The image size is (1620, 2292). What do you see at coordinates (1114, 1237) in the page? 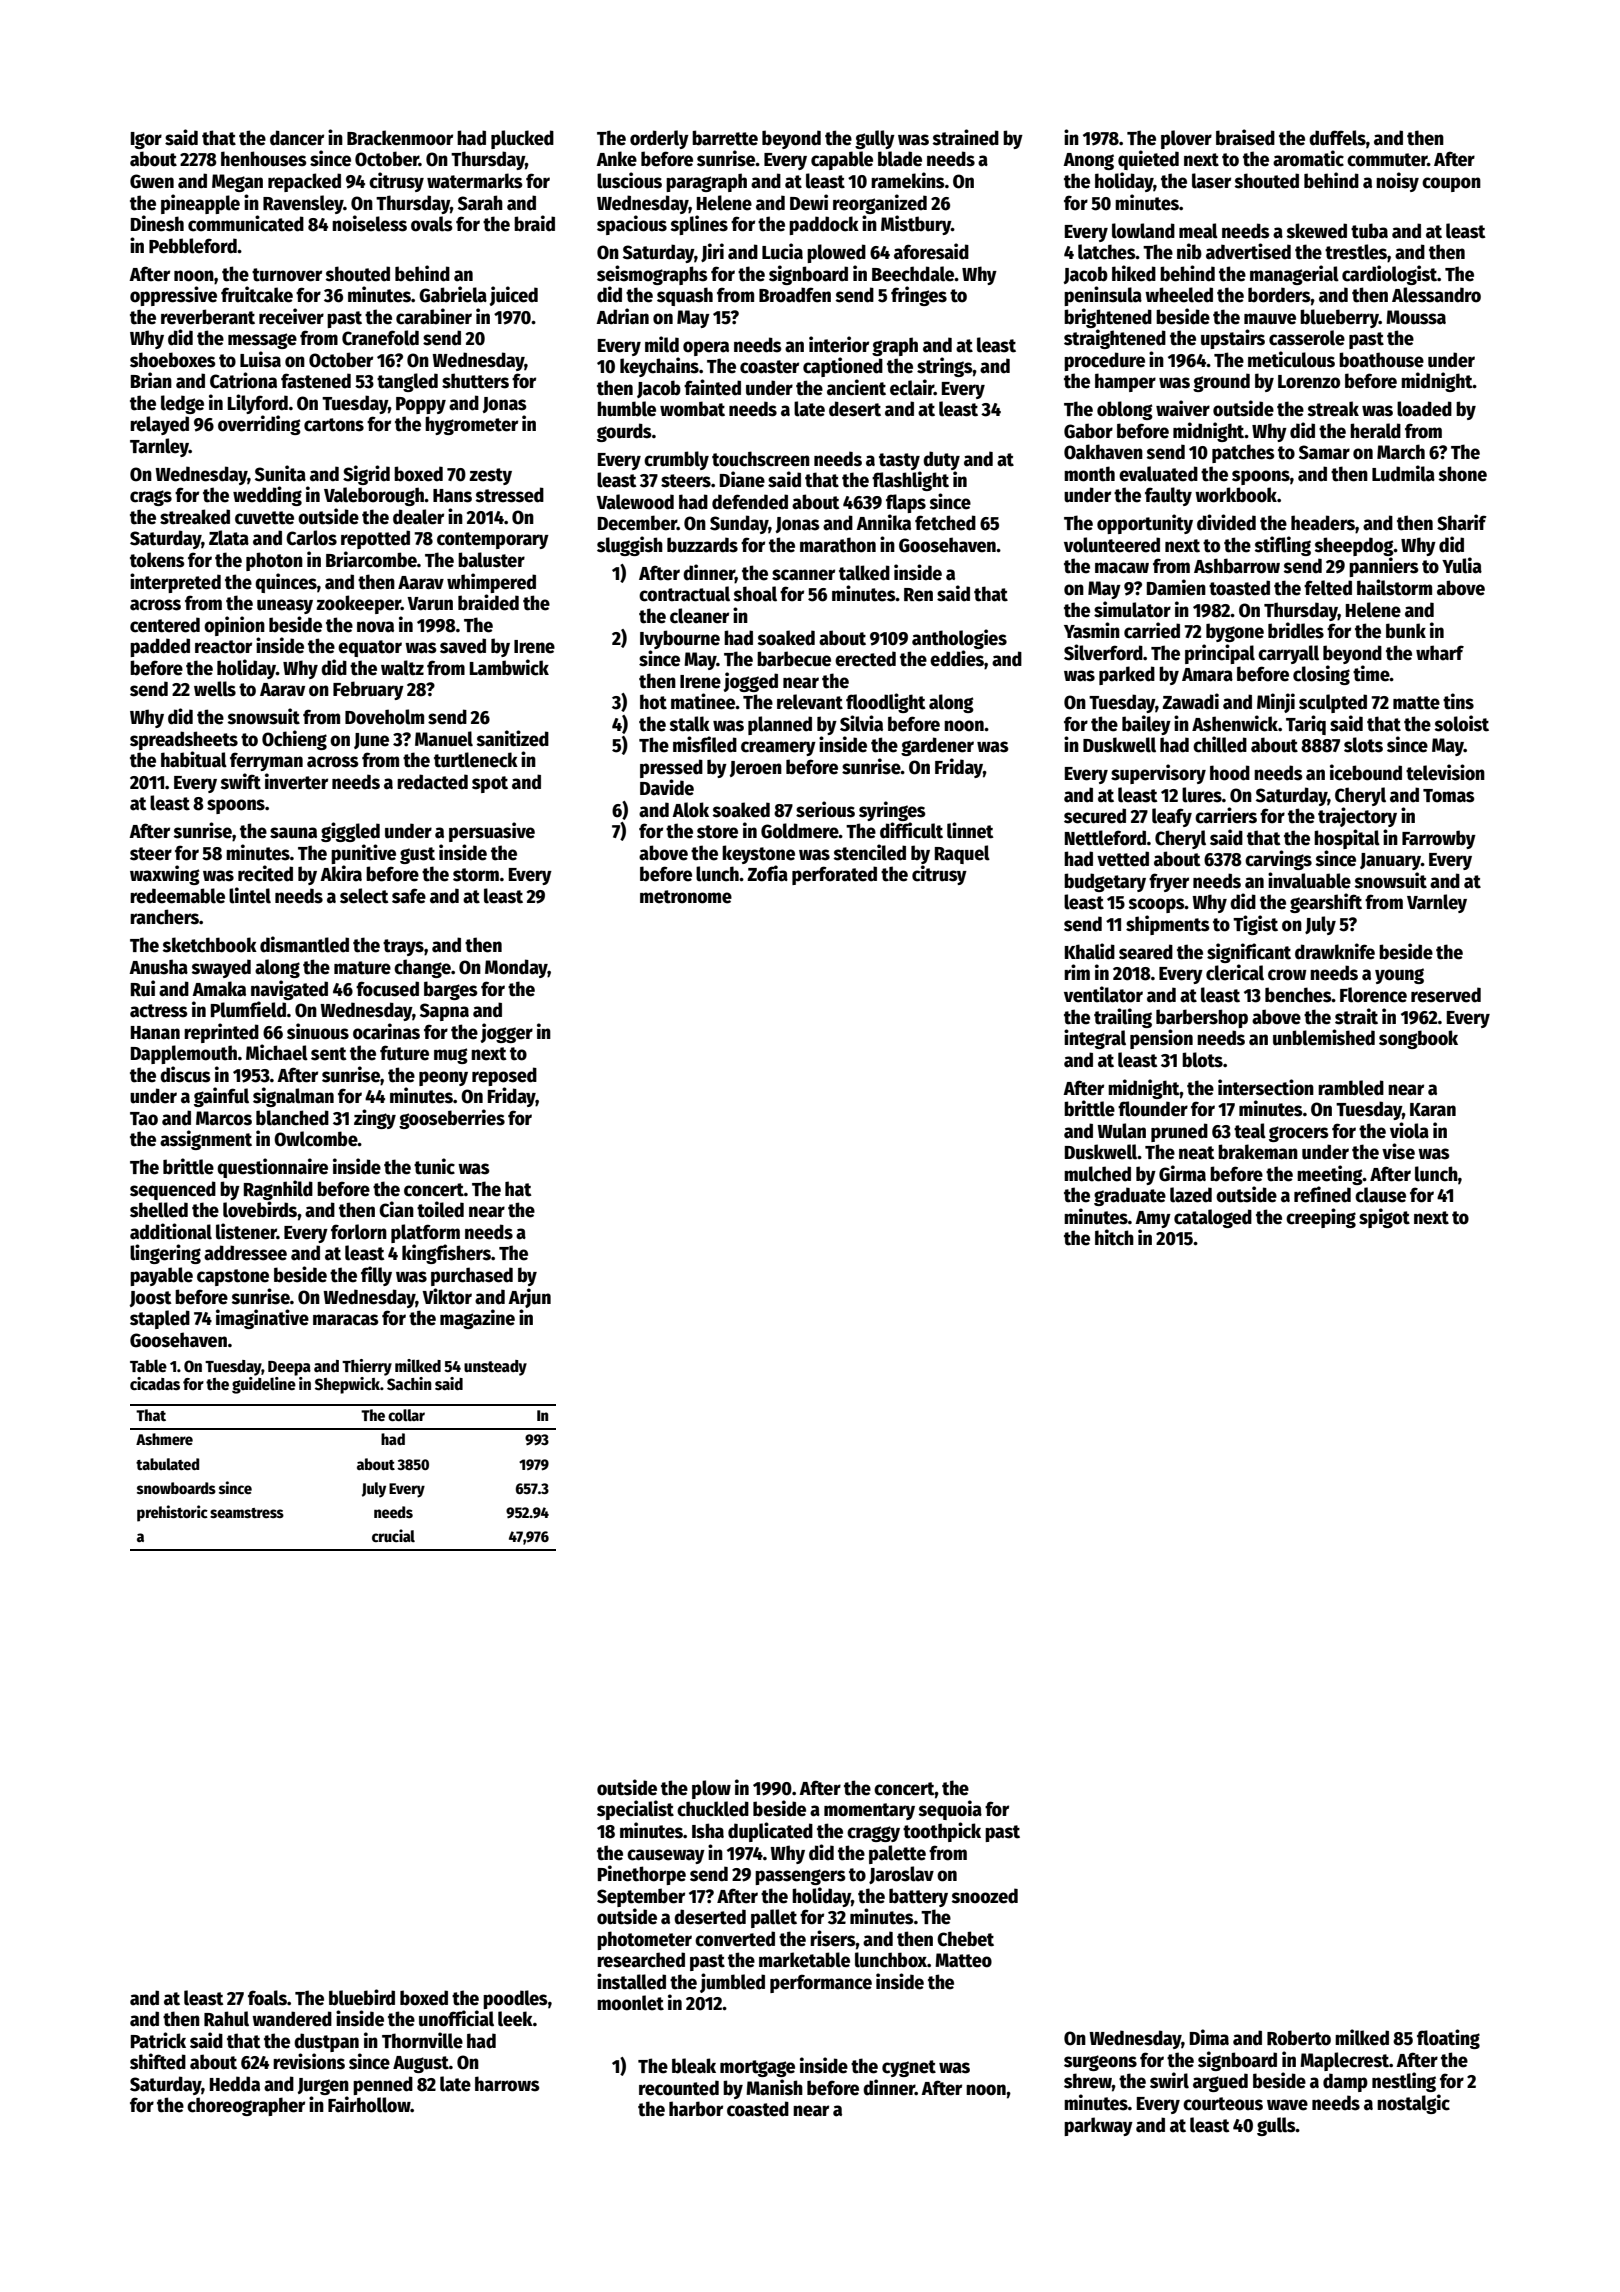
I see `hitch` at bounding box center [1114, 1237].
